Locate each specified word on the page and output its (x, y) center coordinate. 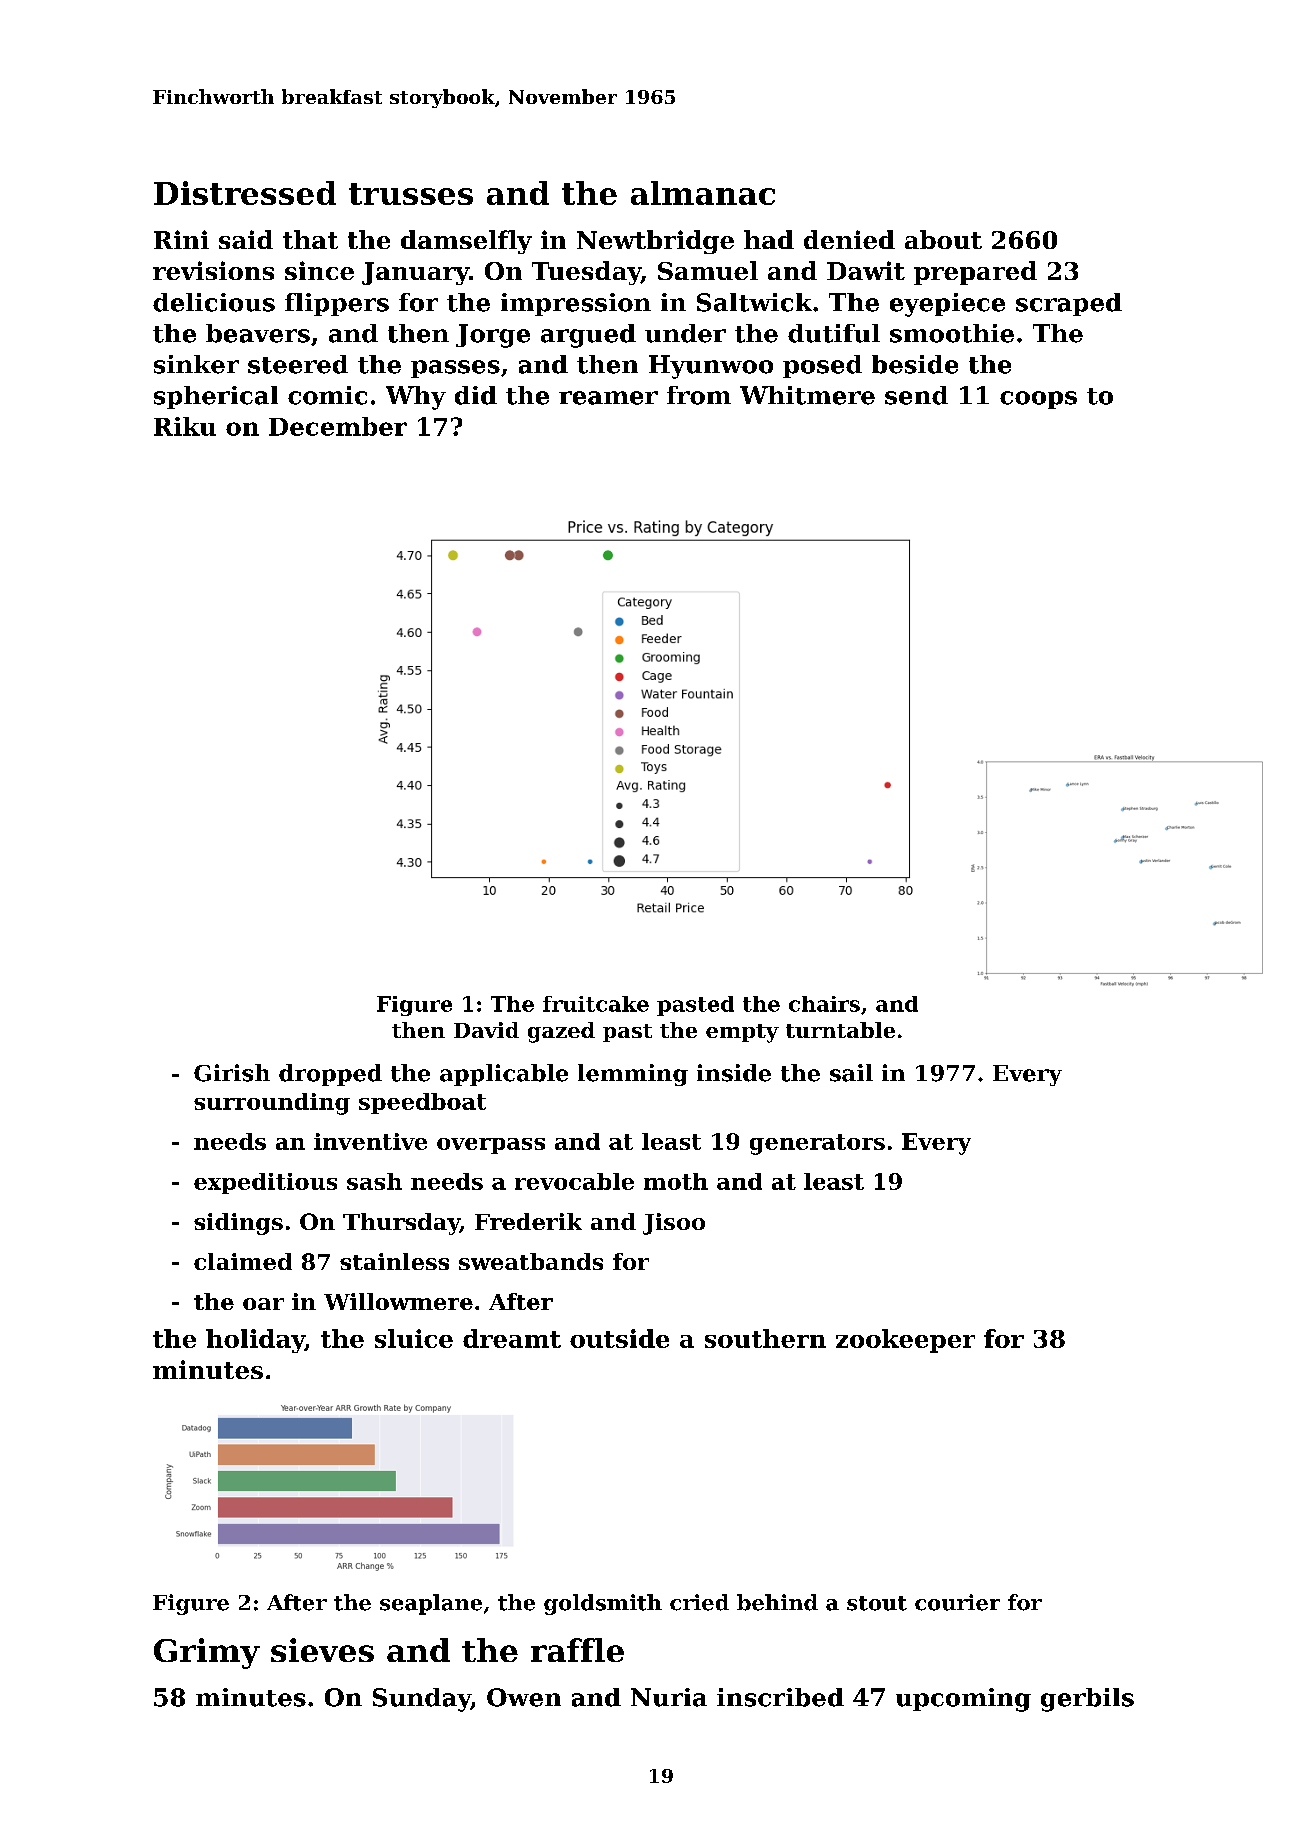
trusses (411, 194)
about (943, 239)
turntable (840, 1030)
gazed (561, 1032)
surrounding (272, 1104)
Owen (524, 1697)
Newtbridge (655, 242)
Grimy (207, 1653)
